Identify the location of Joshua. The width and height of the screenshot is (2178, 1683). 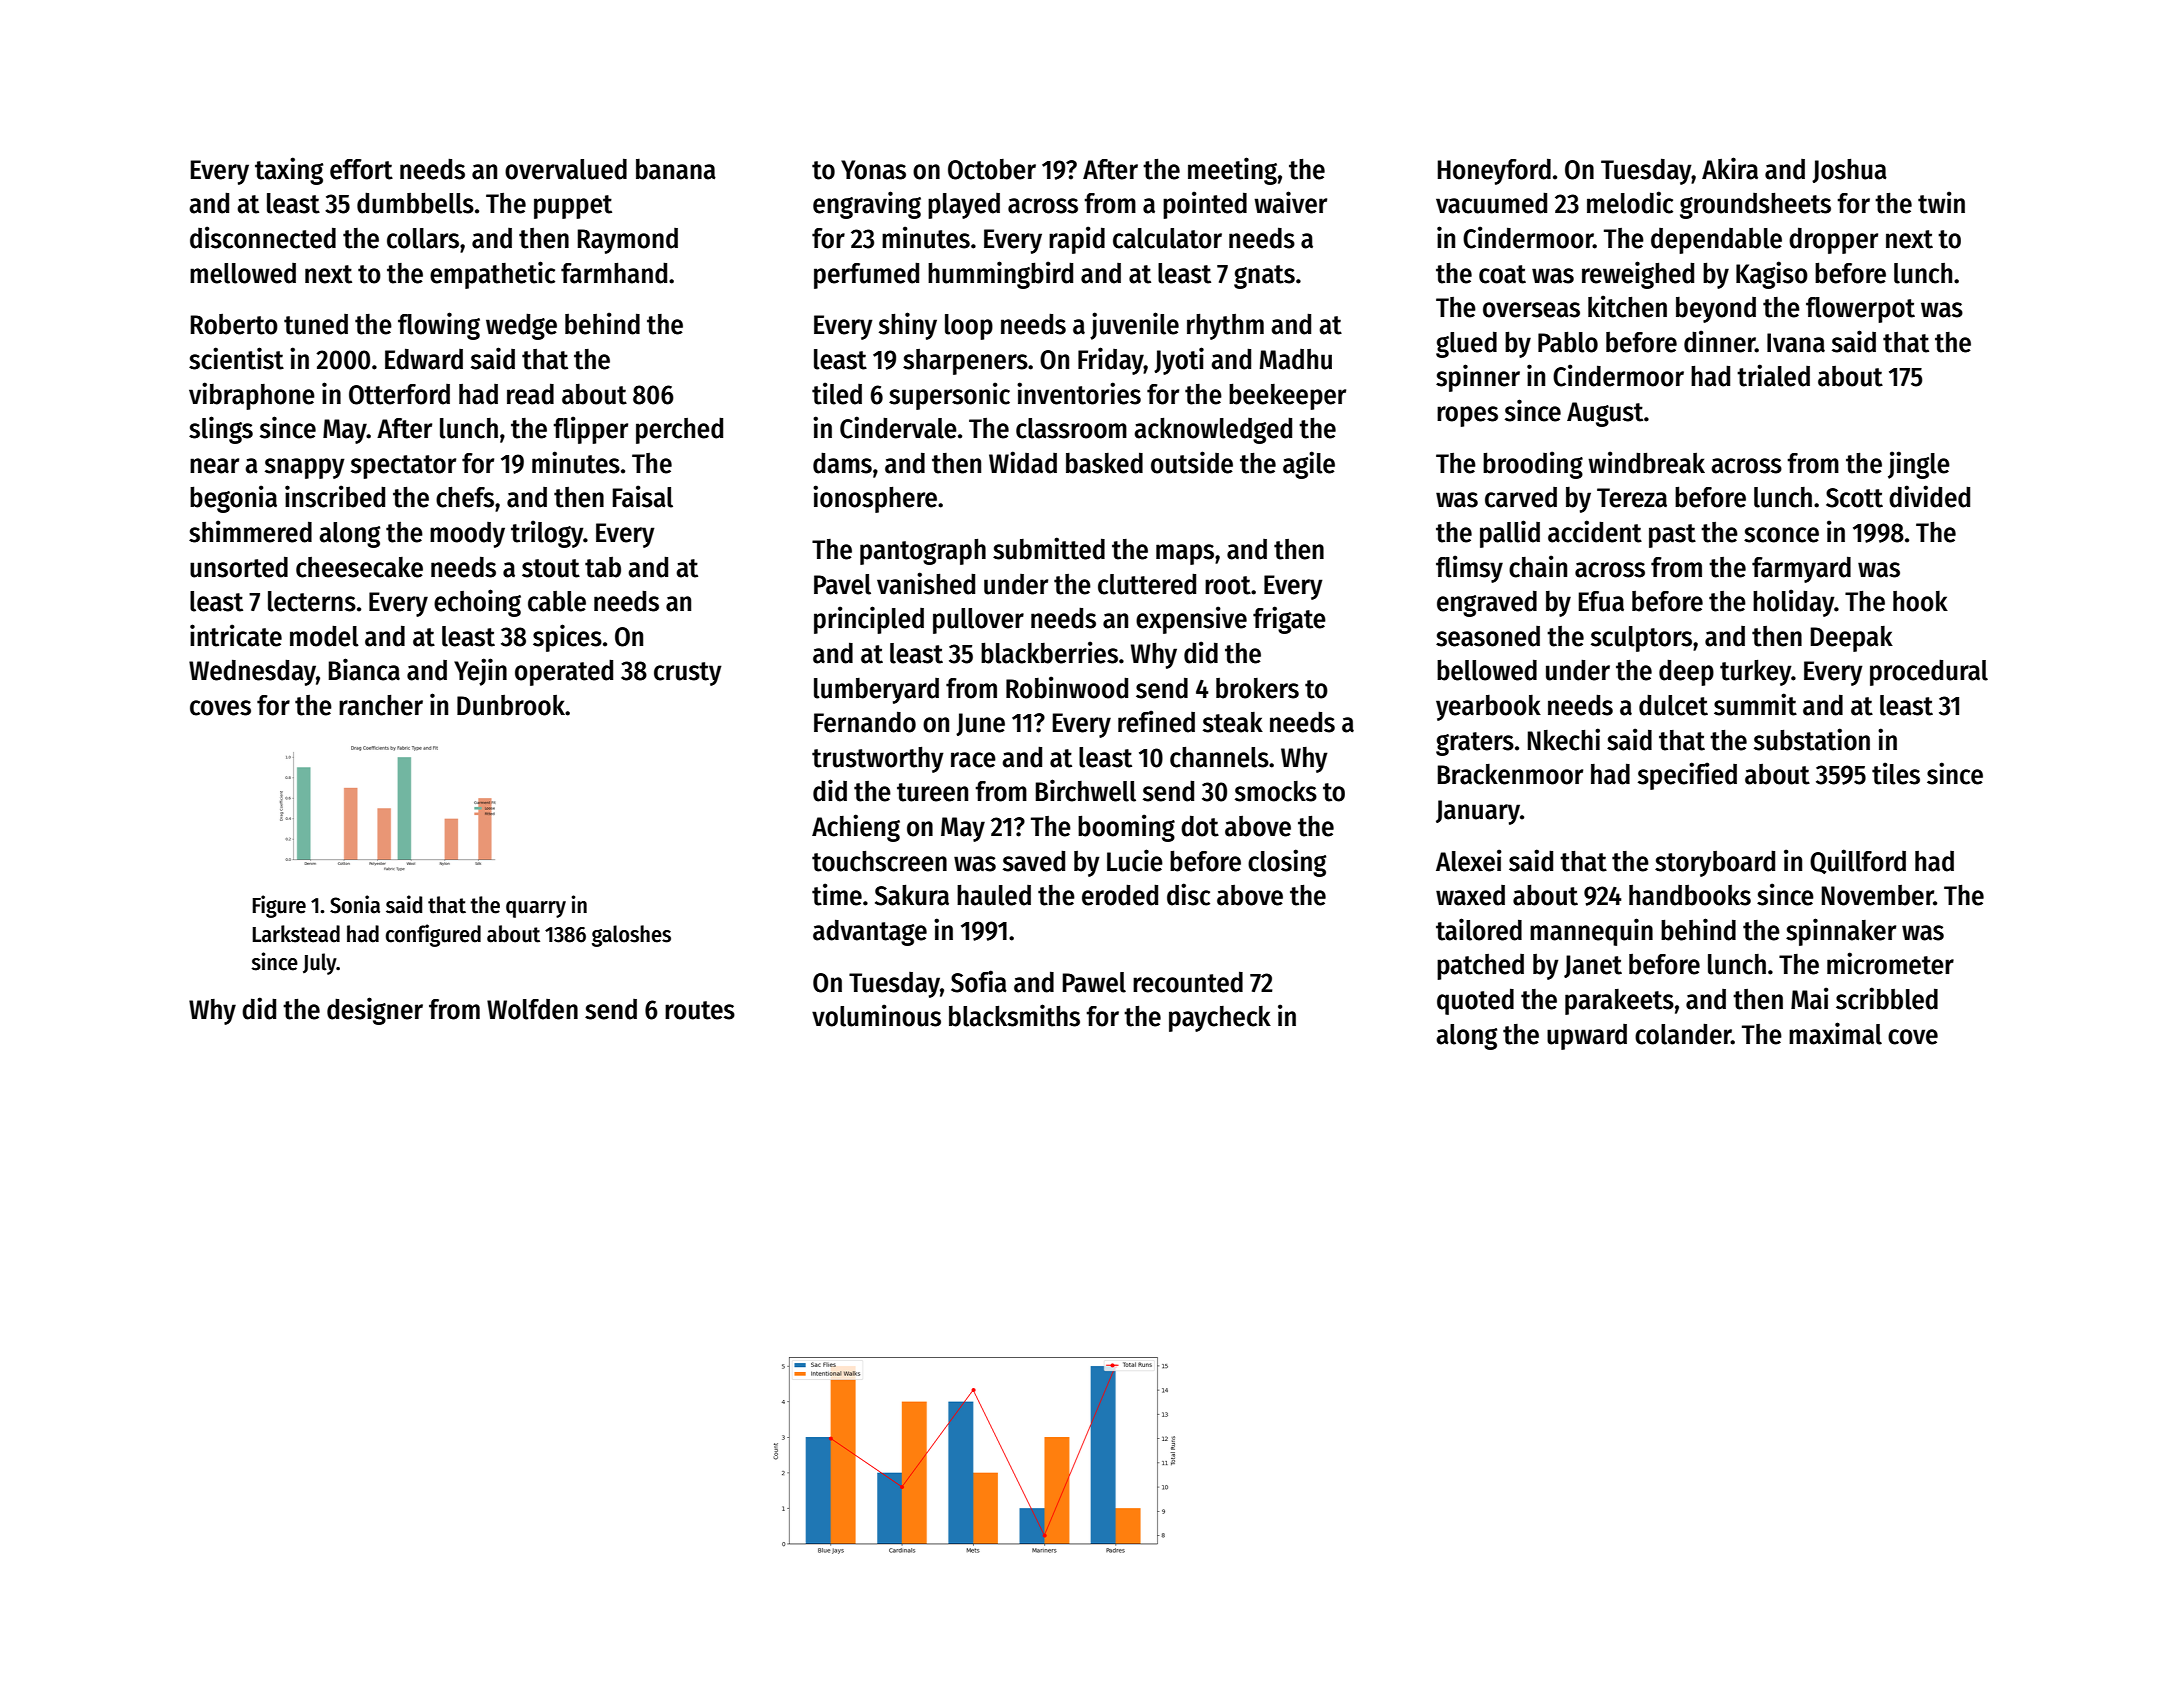
(1849, 171).
